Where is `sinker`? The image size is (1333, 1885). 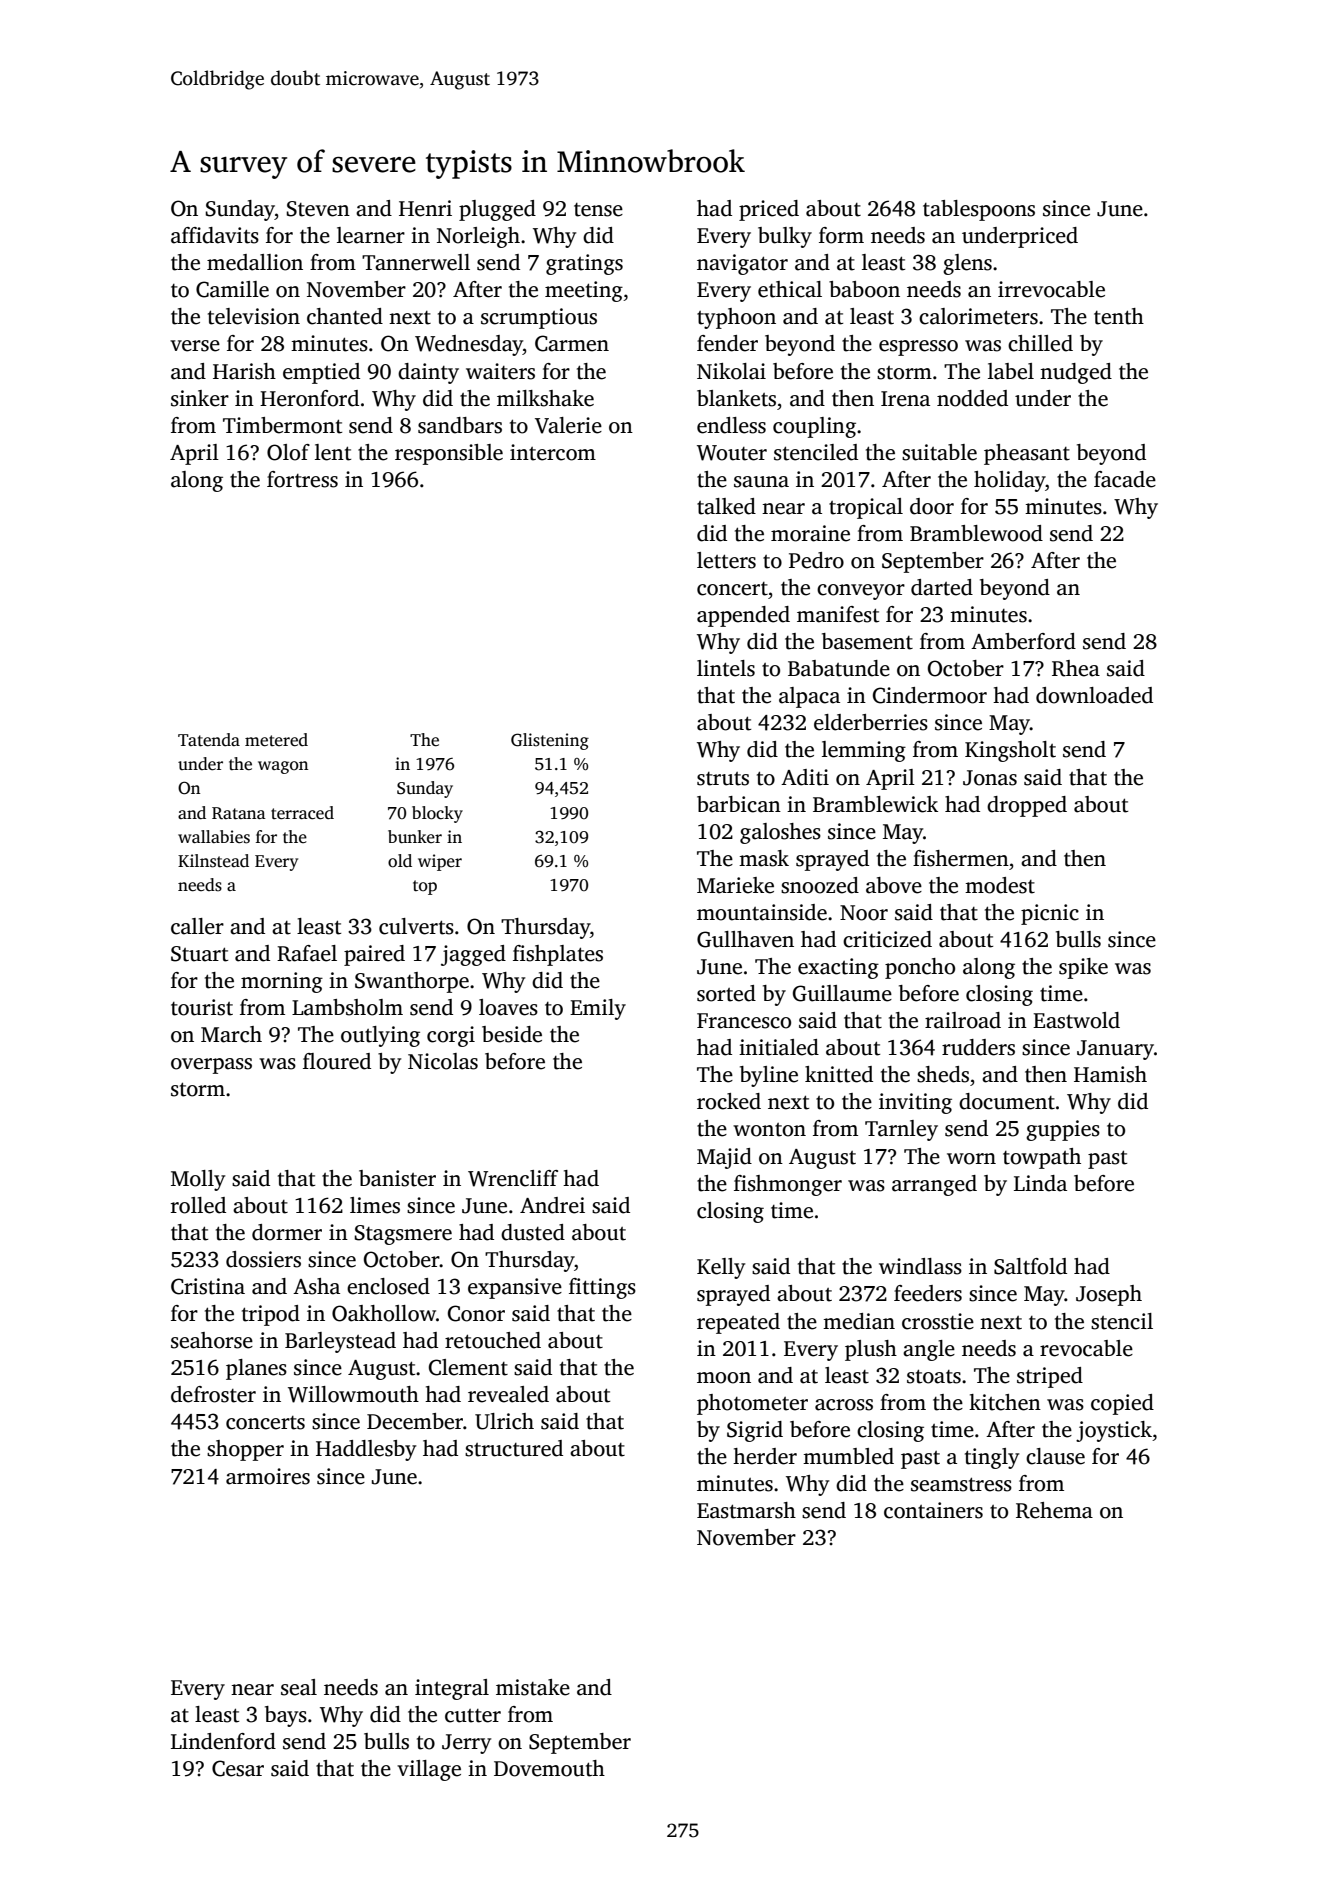 sinker is located at coordinates (200, 398).
